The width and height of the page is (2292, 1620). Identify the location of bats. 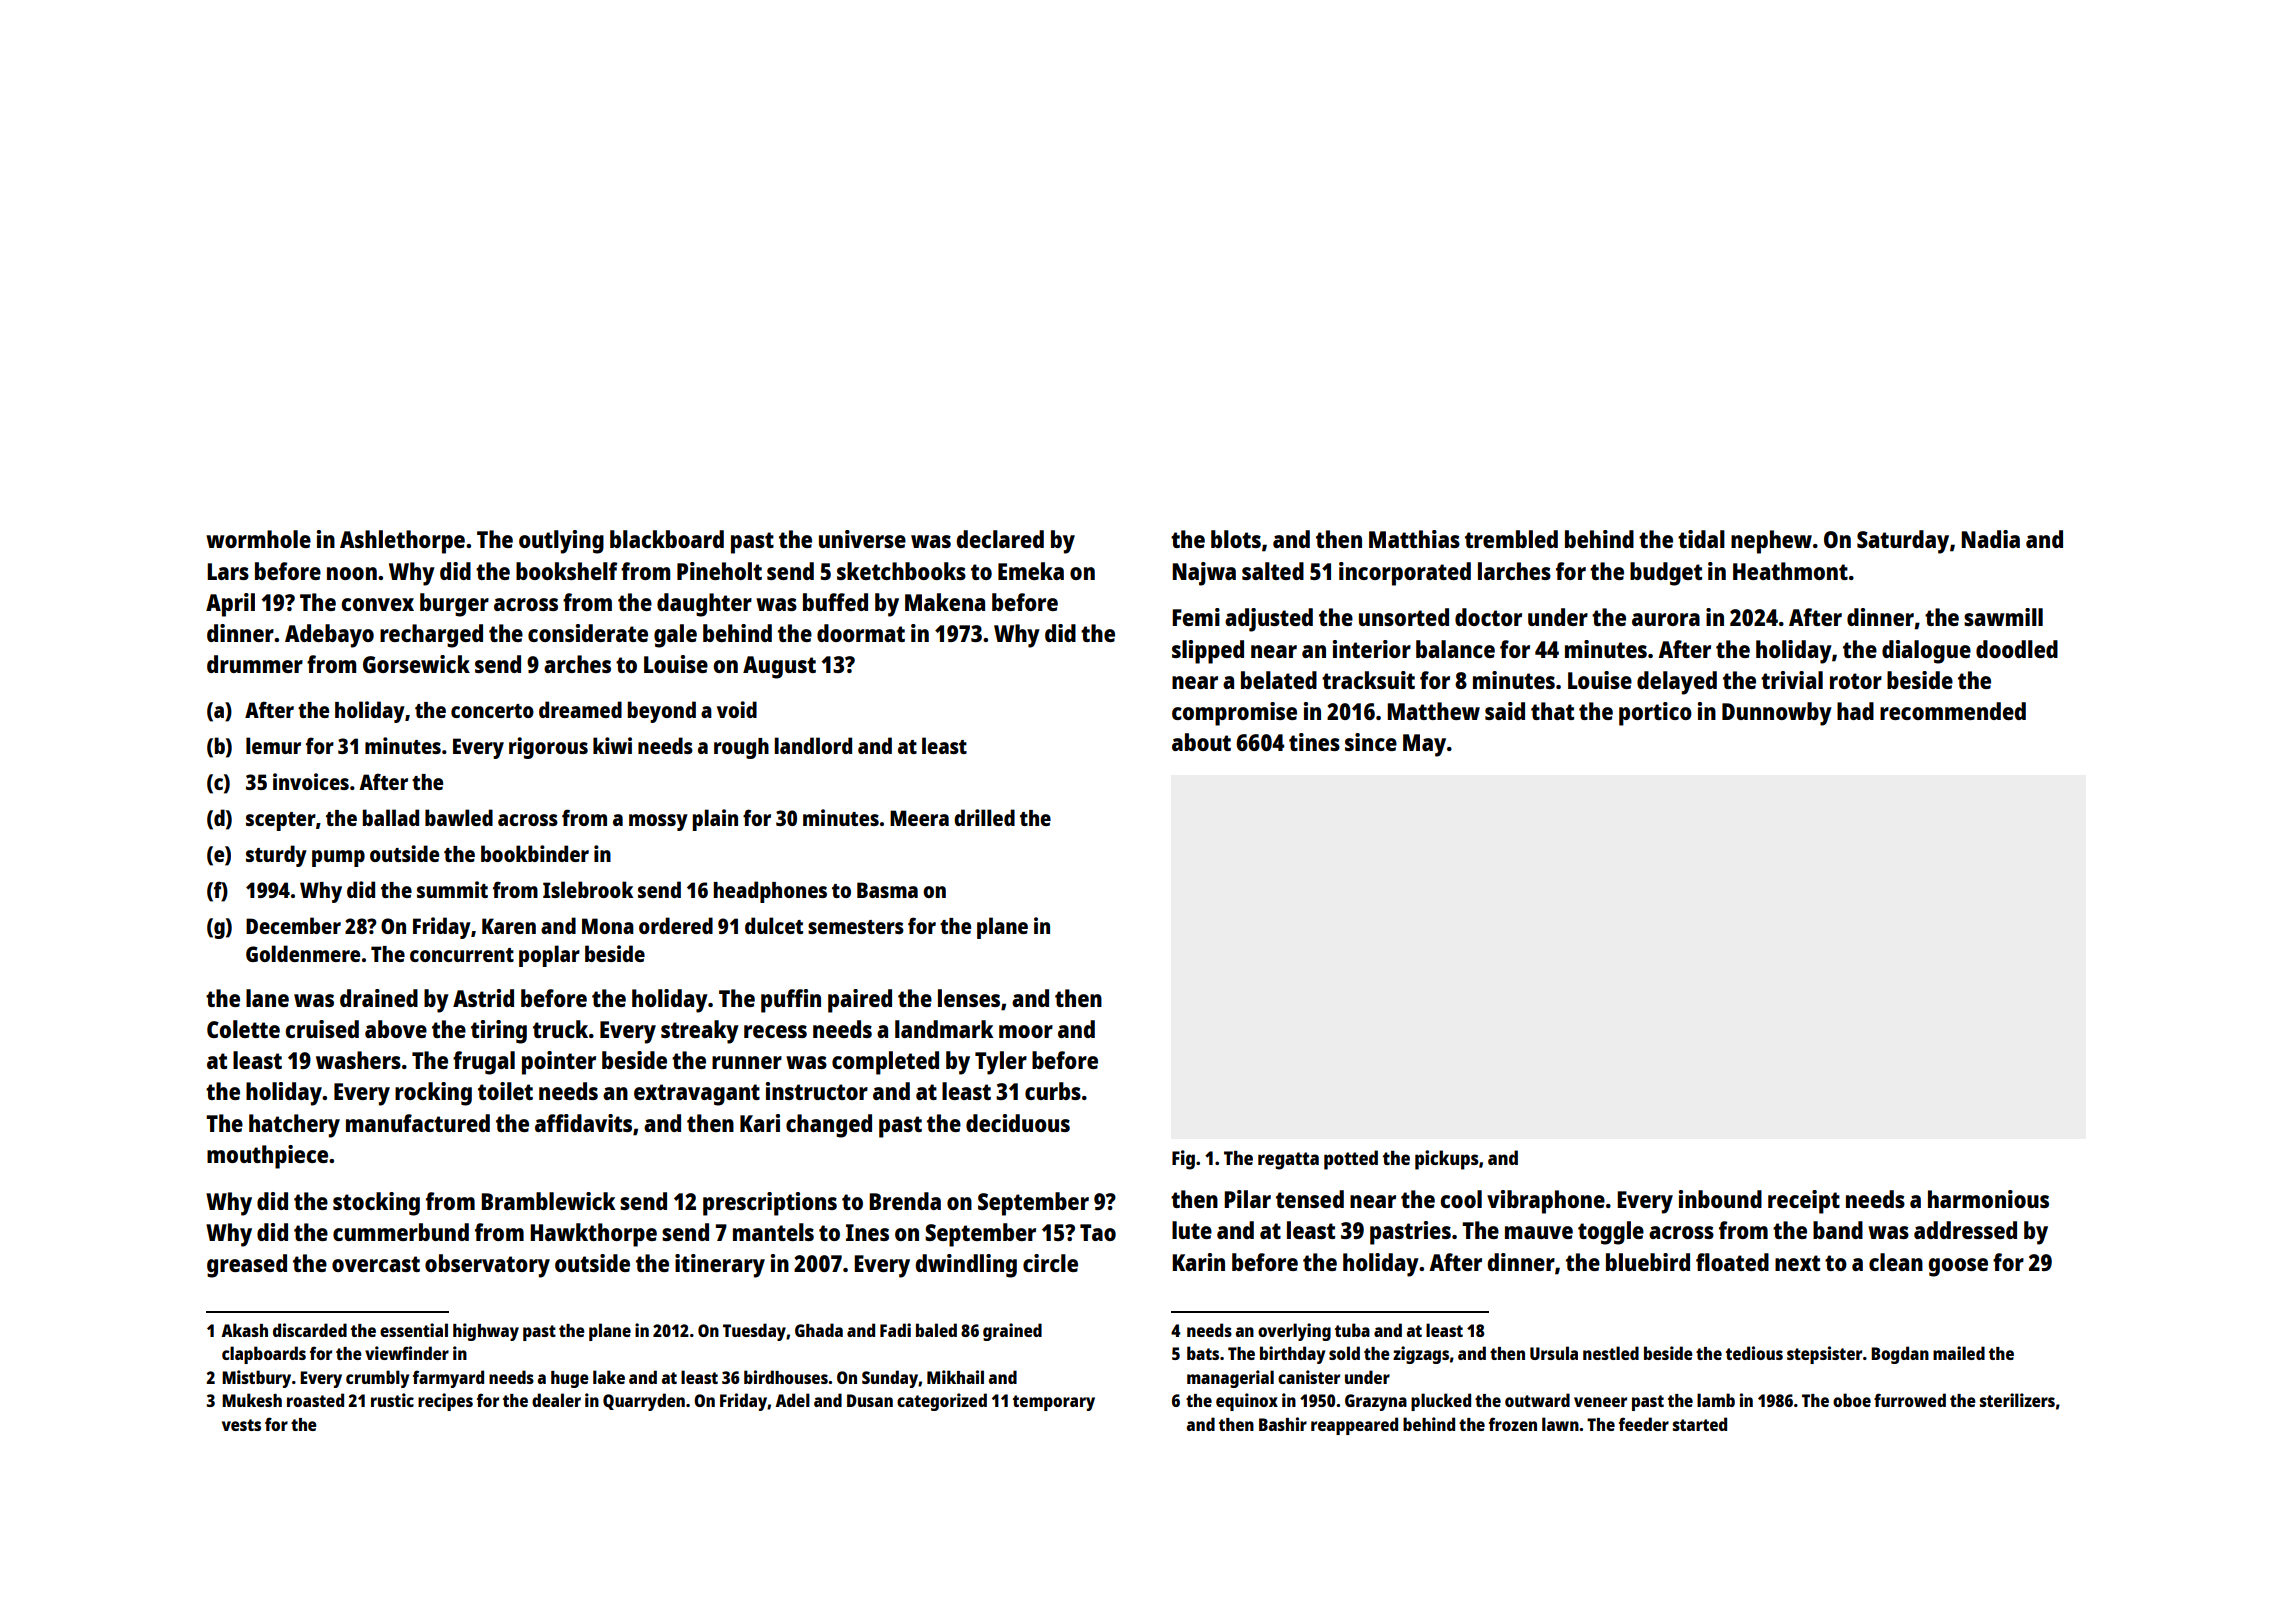
(1203, 1353).
